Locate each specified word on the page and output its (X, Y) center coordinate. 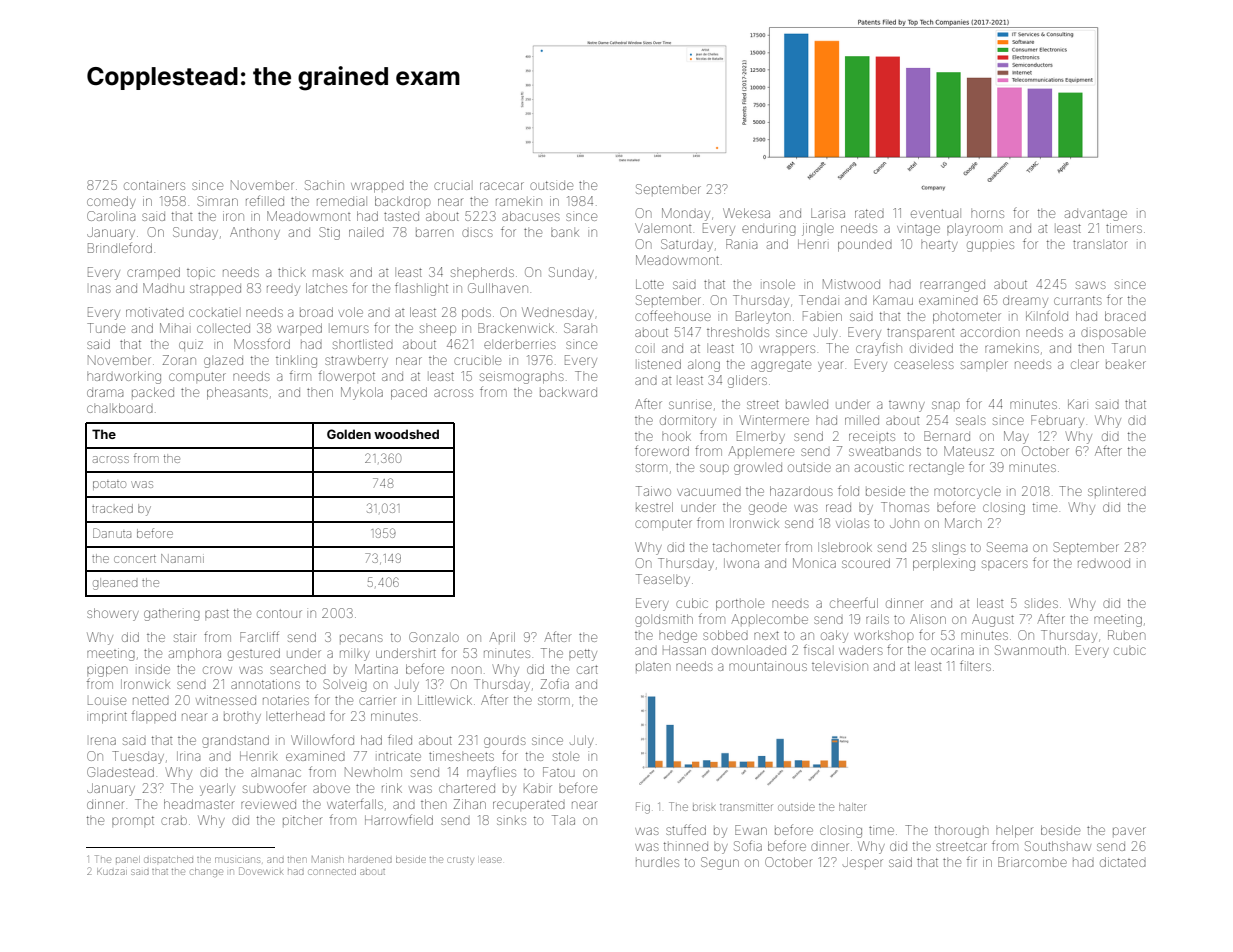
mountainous (768, 666)
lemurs (350, 329)
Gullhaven (498, 288)
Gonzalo (434, 637)
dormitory (688, 421)
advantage (1096, 215)
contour (279, 613)
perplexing (944, 564)
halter (852, 807)
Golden (349, 434)
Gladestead (120, 772)
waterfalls (355, 804)
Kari (1077, 404)
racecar (502, 186)
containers (154, 185)
